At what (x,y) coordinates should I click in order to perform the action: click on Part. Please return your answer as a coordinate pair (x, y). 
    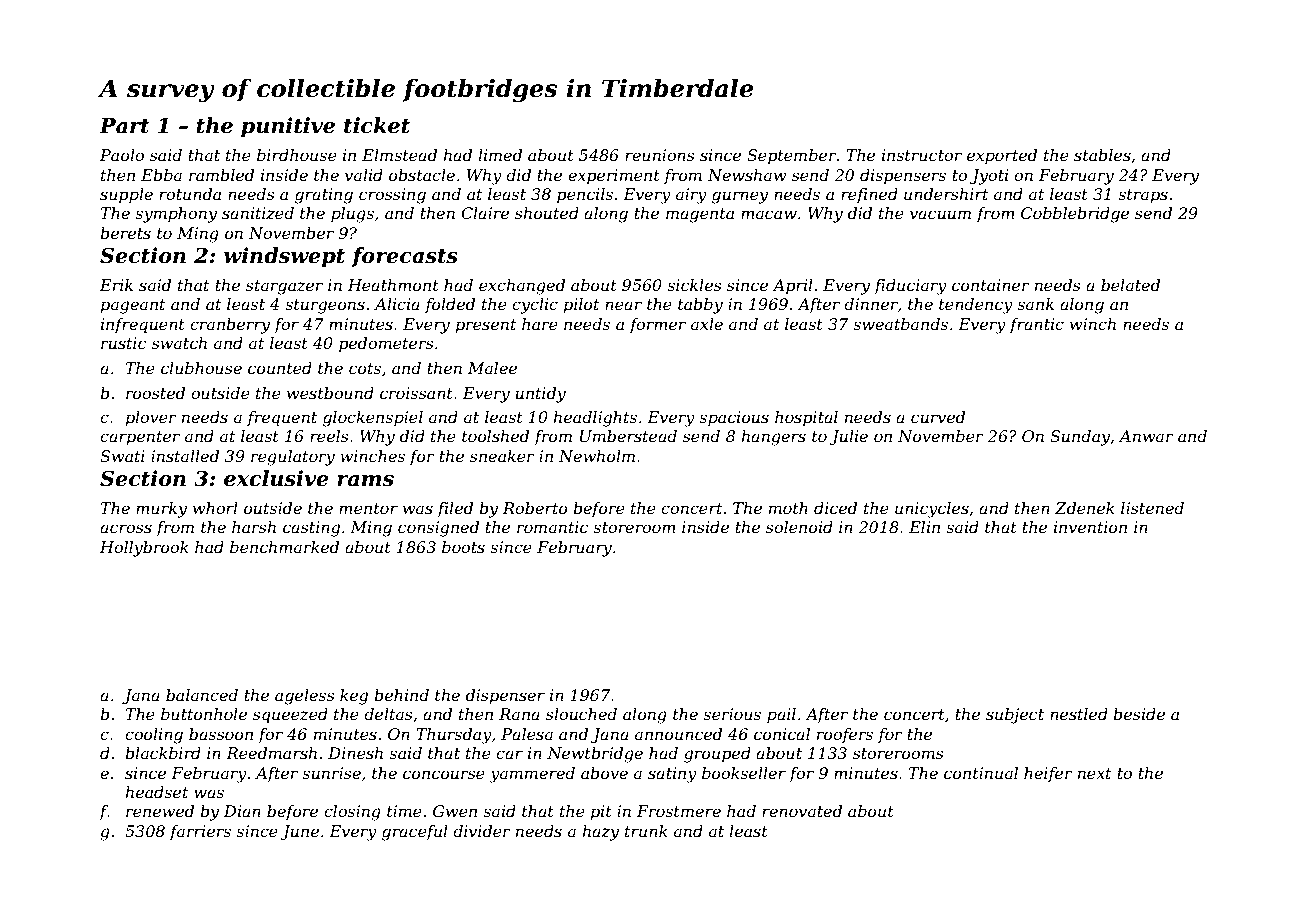
    Looking at the image, I should click on (124, 126).
